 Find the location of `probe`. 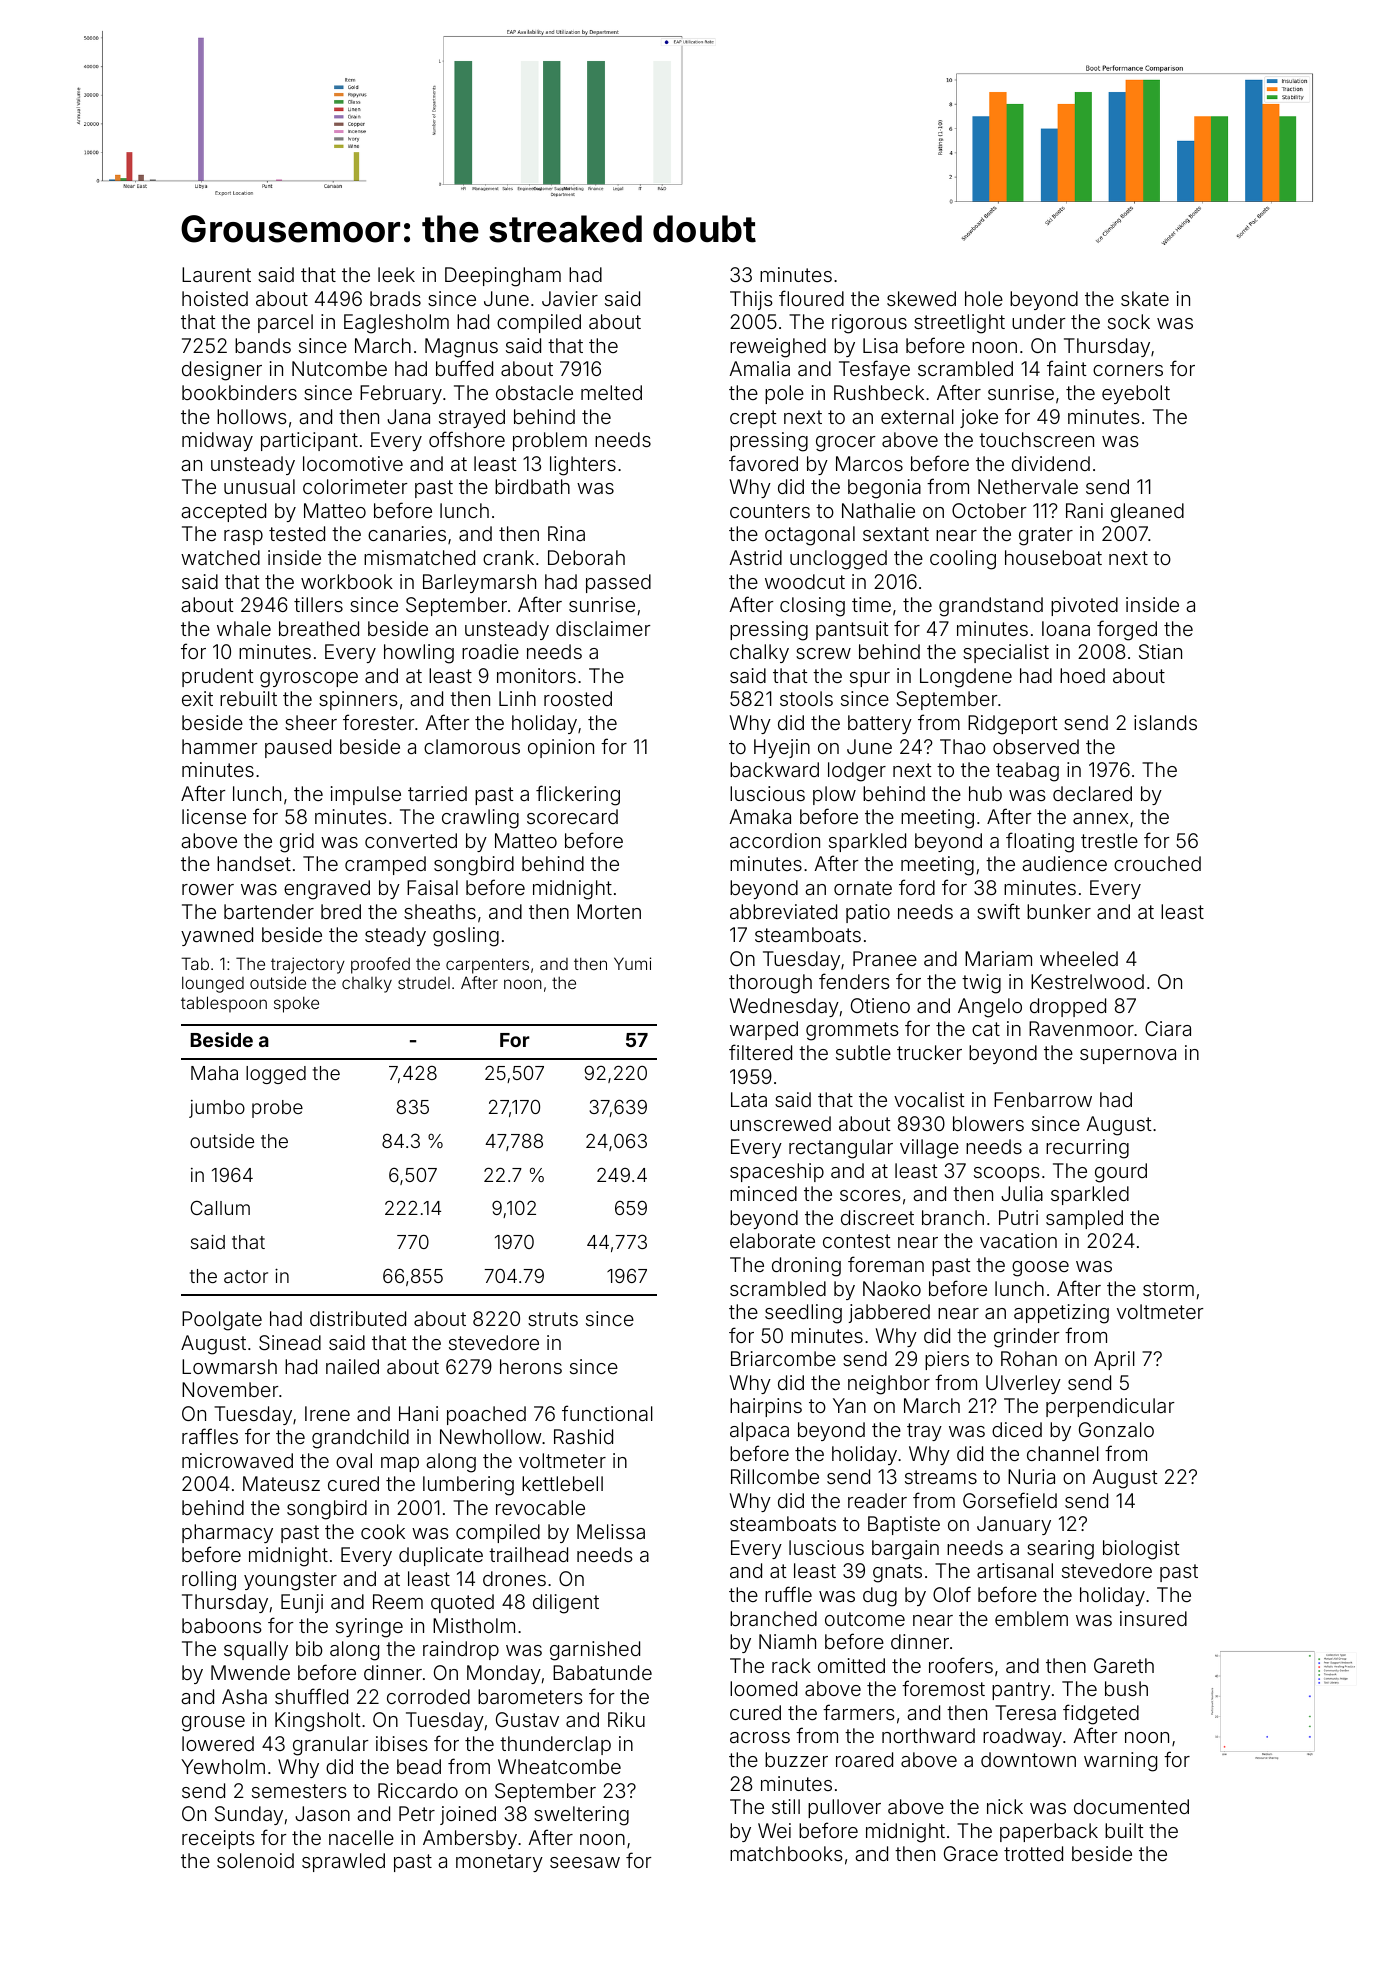

probe is located at coordinates (277, 1109).
